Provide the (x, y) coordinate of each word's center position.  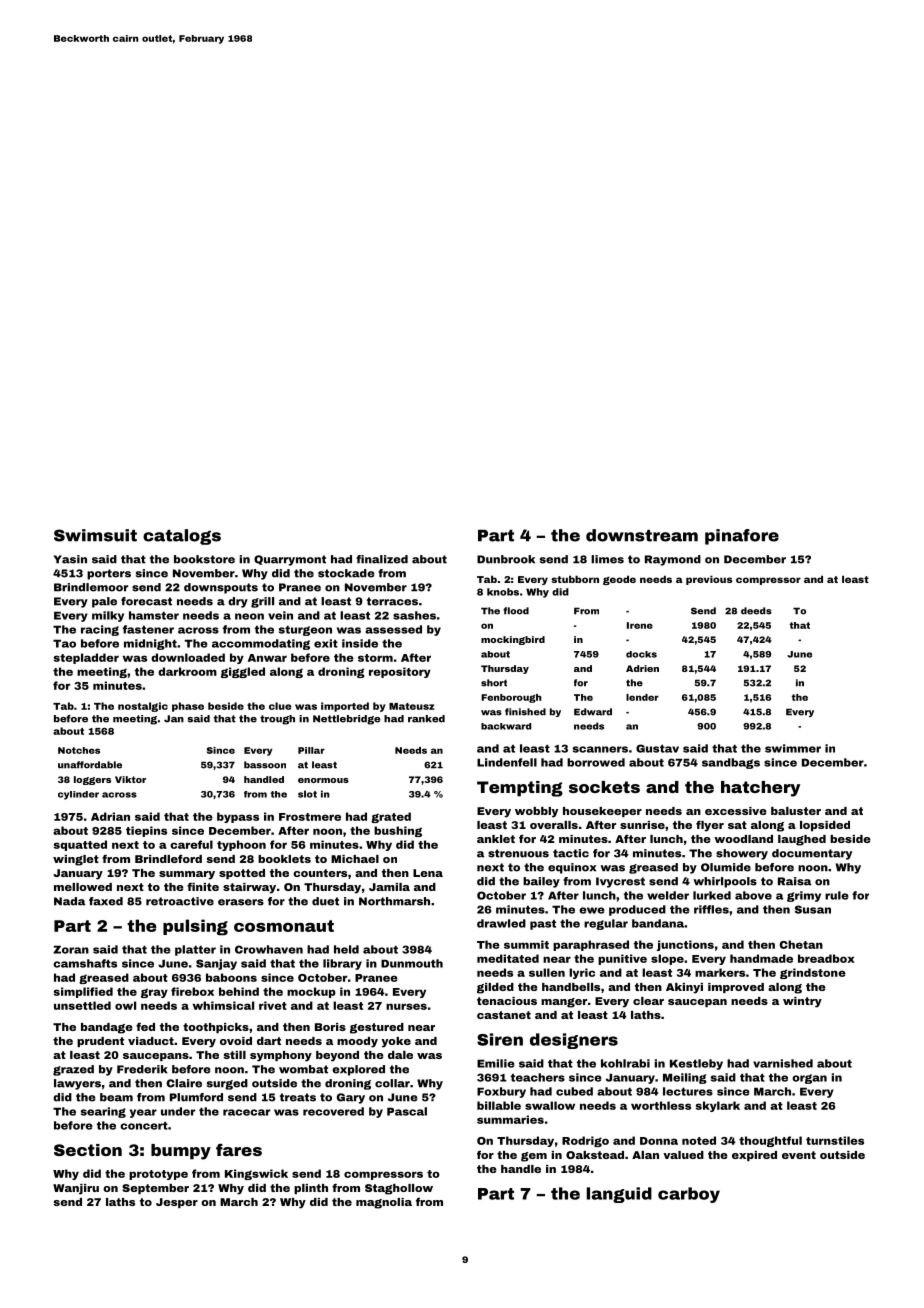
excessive (736, 811)
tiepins (146, 831)
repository (400, 672)
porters (109, 574)
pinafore (742, 537)
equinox (572, 868)
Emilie (496, 1063)
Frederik (142, 1069)
